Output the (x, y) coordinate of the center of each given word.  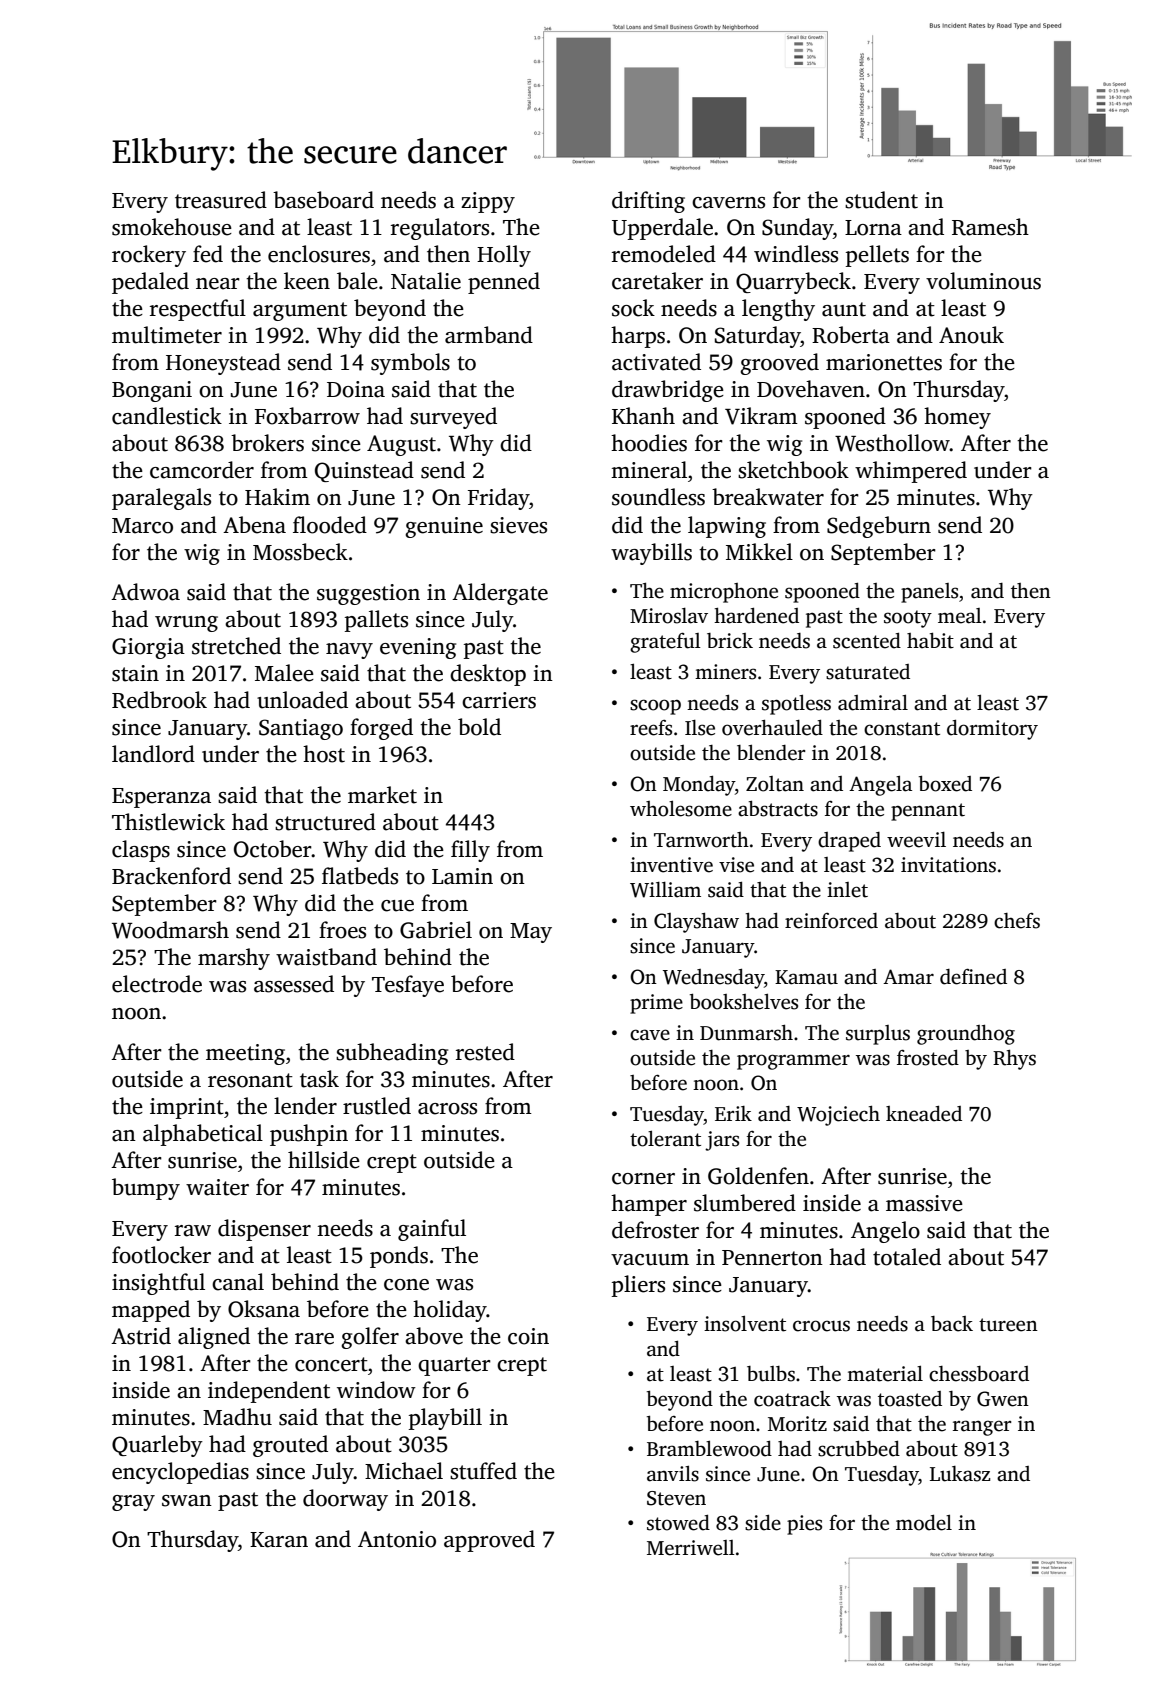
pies (804, 1525)
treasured (221, 200)
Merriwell (691, 1548)
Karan (279, 1540)
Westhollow (892, 443)
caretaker (657, 281)
